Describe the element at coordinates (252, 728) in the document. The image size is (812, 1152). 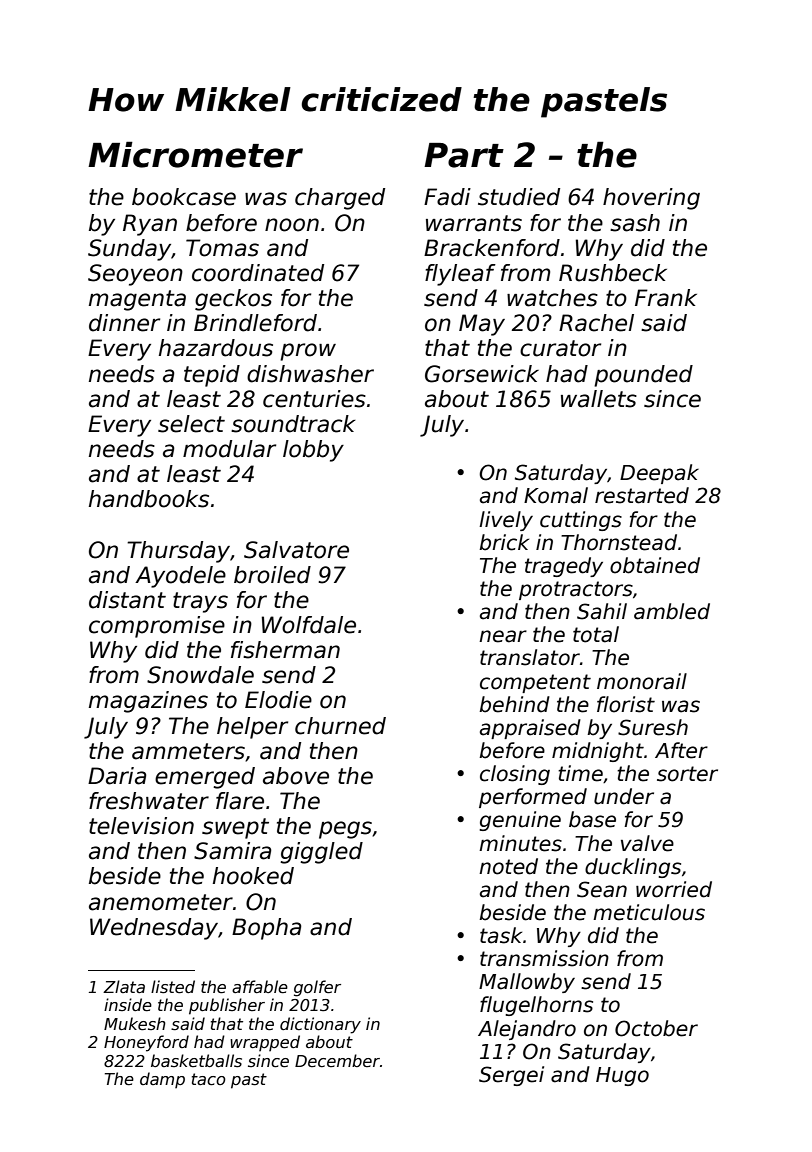
I see `helper` at that location.
